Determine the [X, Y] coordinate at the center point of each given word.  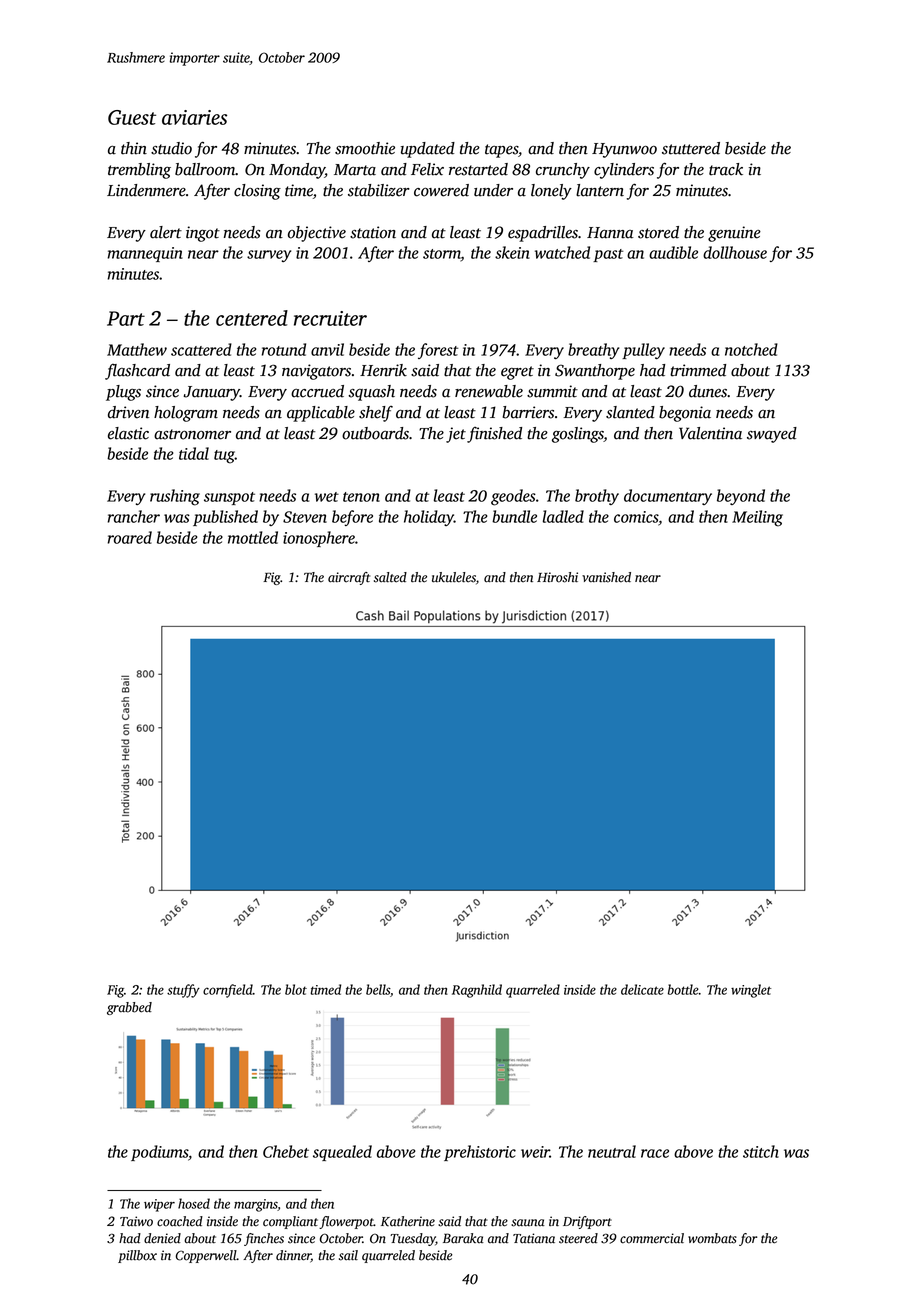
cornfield [228, 991]
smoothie [365, 148]
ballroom [205, 169]
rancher [134, 516]
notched [751, 349]
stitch [761, 1151]
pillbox [137, 1256]
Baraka [463, 1238]
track [726, 169]
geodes [513, 497]
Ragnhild [477, 991]
